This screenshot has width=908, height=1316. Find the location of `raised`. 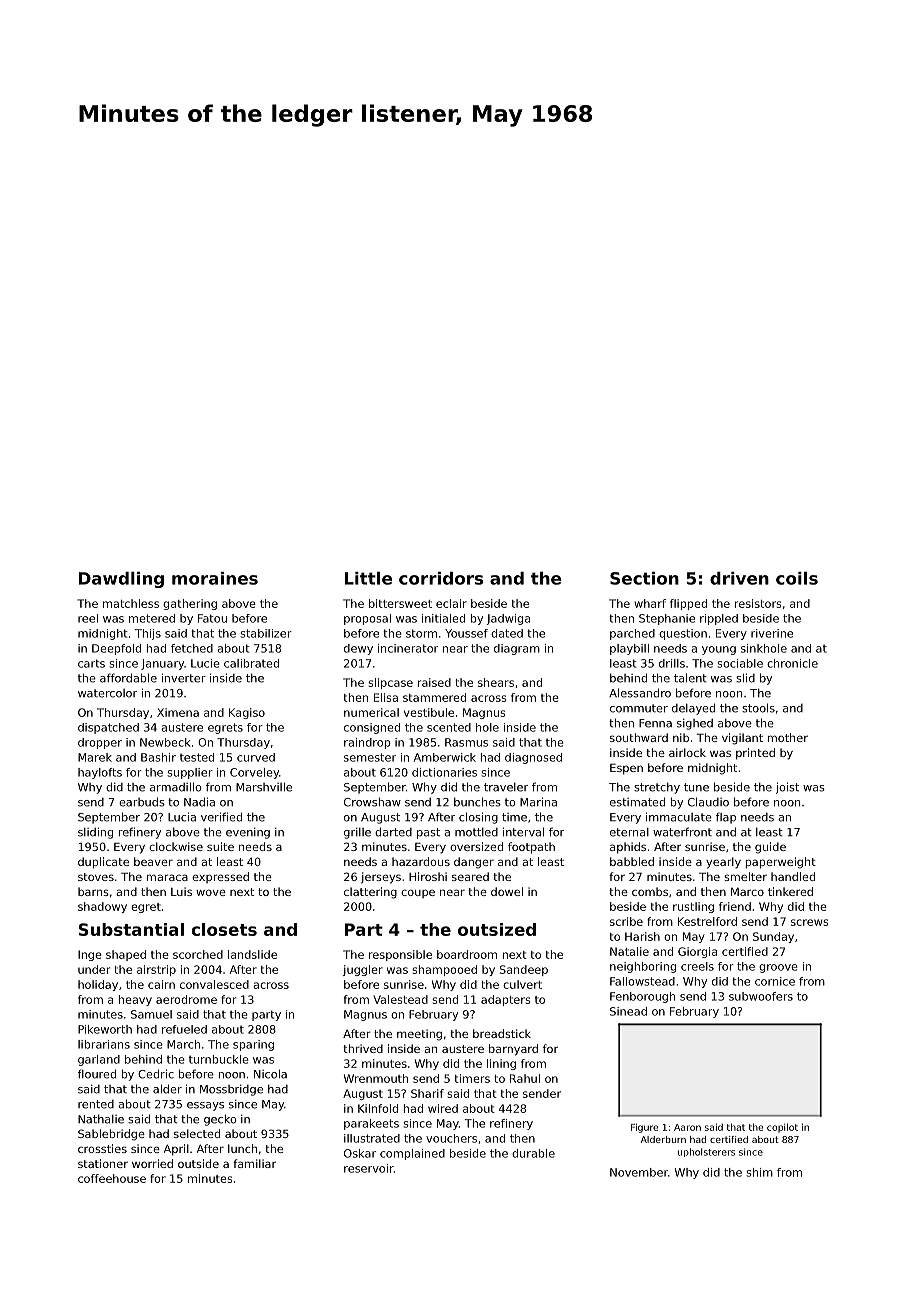

raised is located at coordinates (434, 682).
